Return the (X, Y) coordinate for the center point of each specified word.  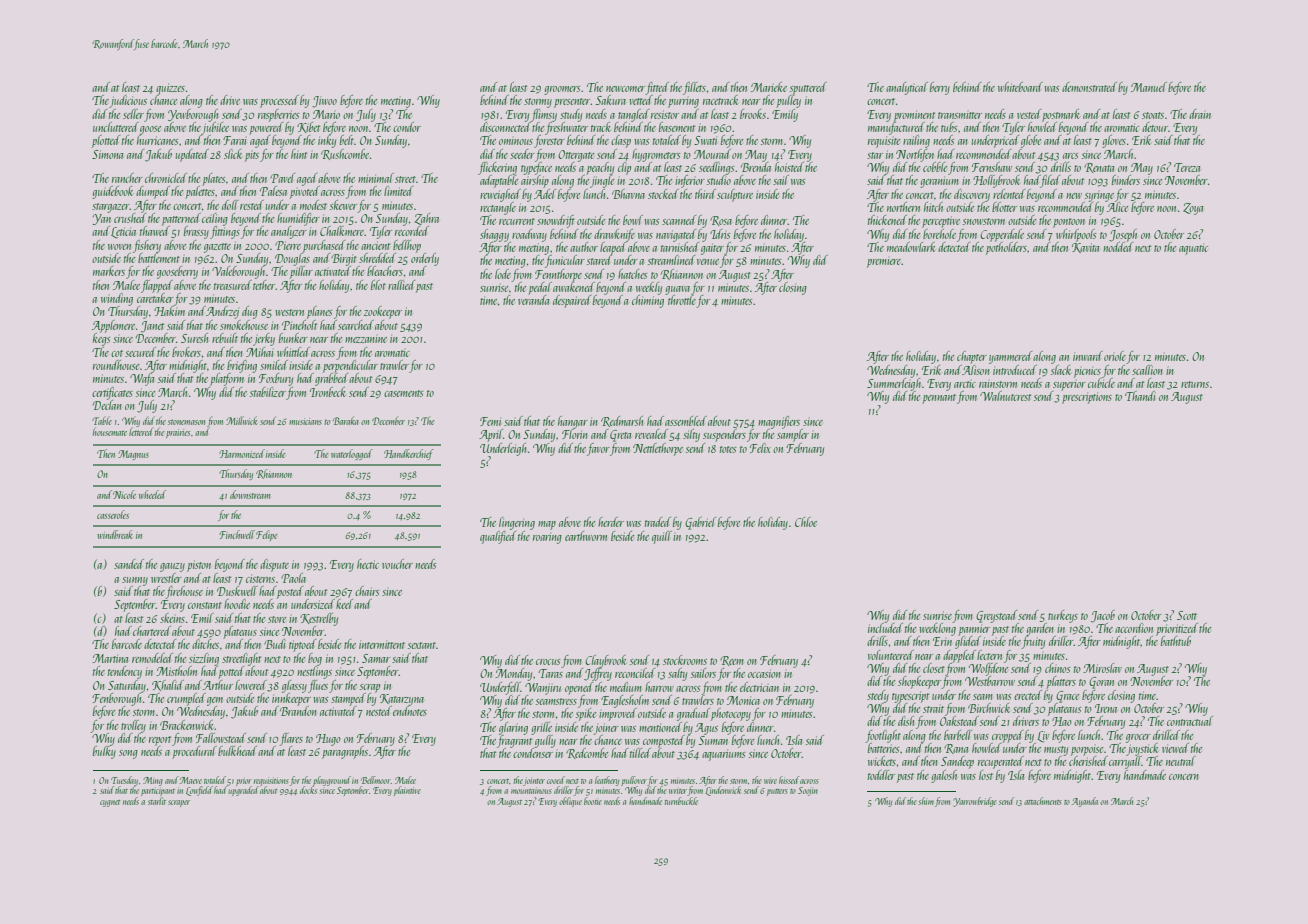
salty (677, 674)
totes (728, 449)
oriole (1115, 356)
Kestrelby (319, 619)
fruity (1033, 642)
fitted (657, 88)
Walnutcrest (1006, 396)
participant (158, 791)
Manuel (1149, 87)
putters (777, 792)
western (289, 312)
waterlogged (352, 454)
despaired (572, 301)
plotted (106, 141)
